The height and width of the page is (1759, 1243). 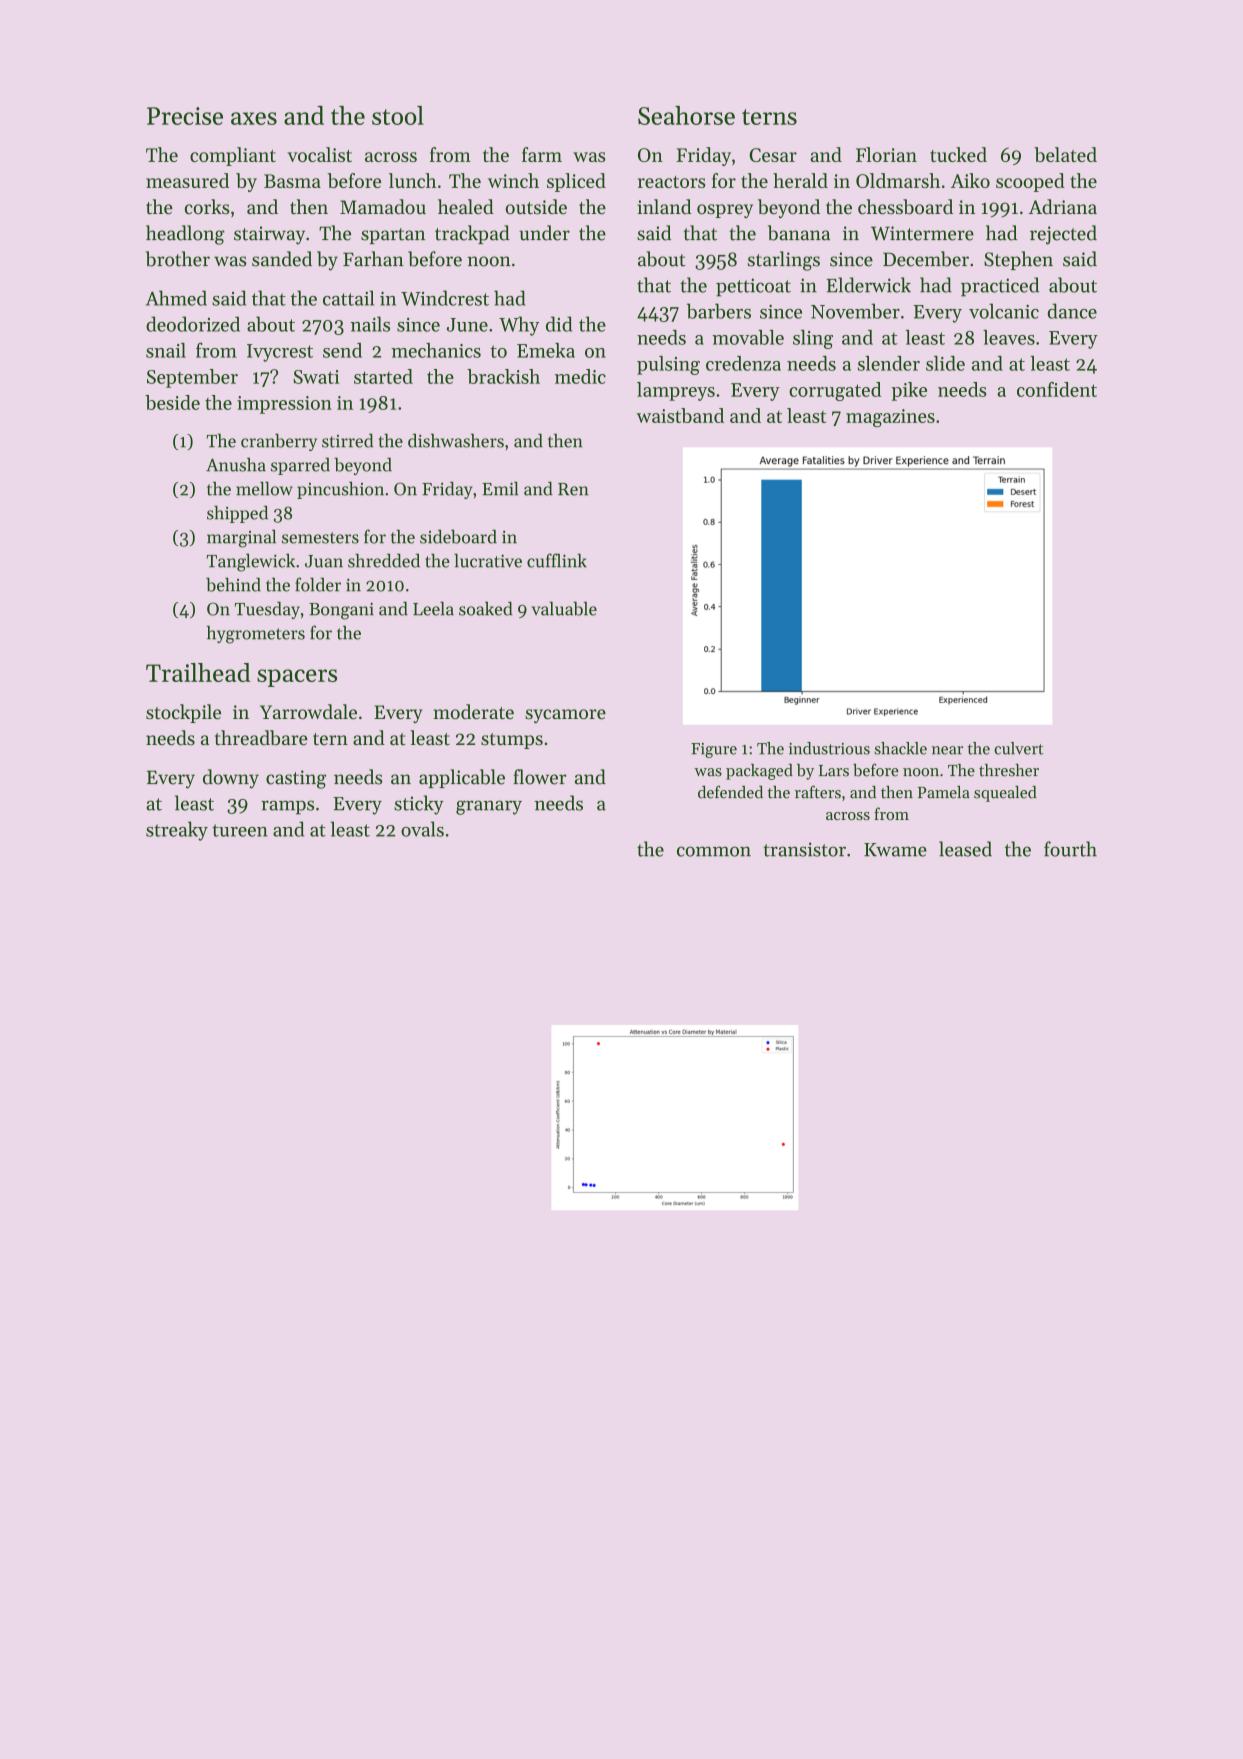 I want to click on stockpile, so click(x=183, y=713).
